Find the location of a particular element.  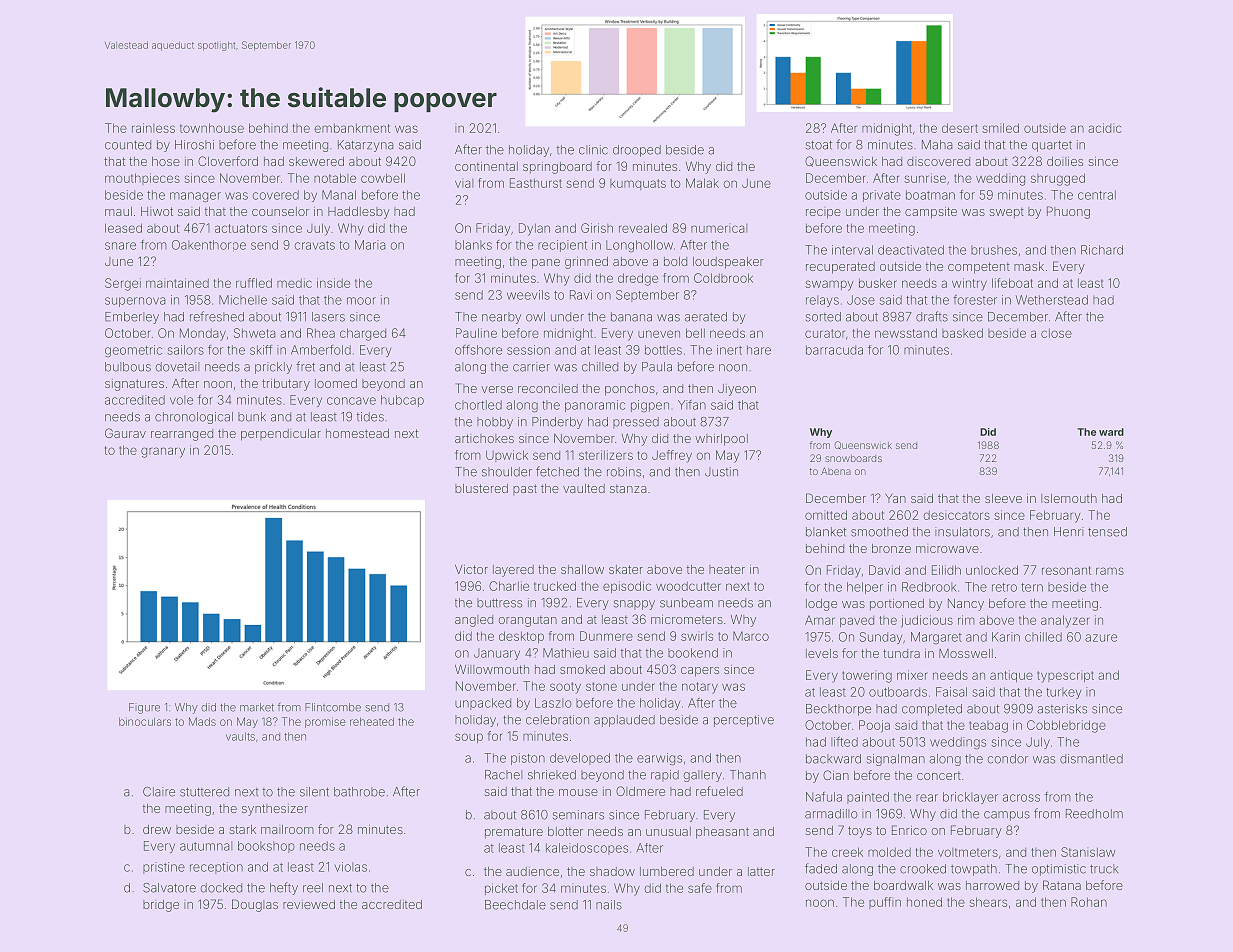

embankment is located at coordinates (352, 128).
